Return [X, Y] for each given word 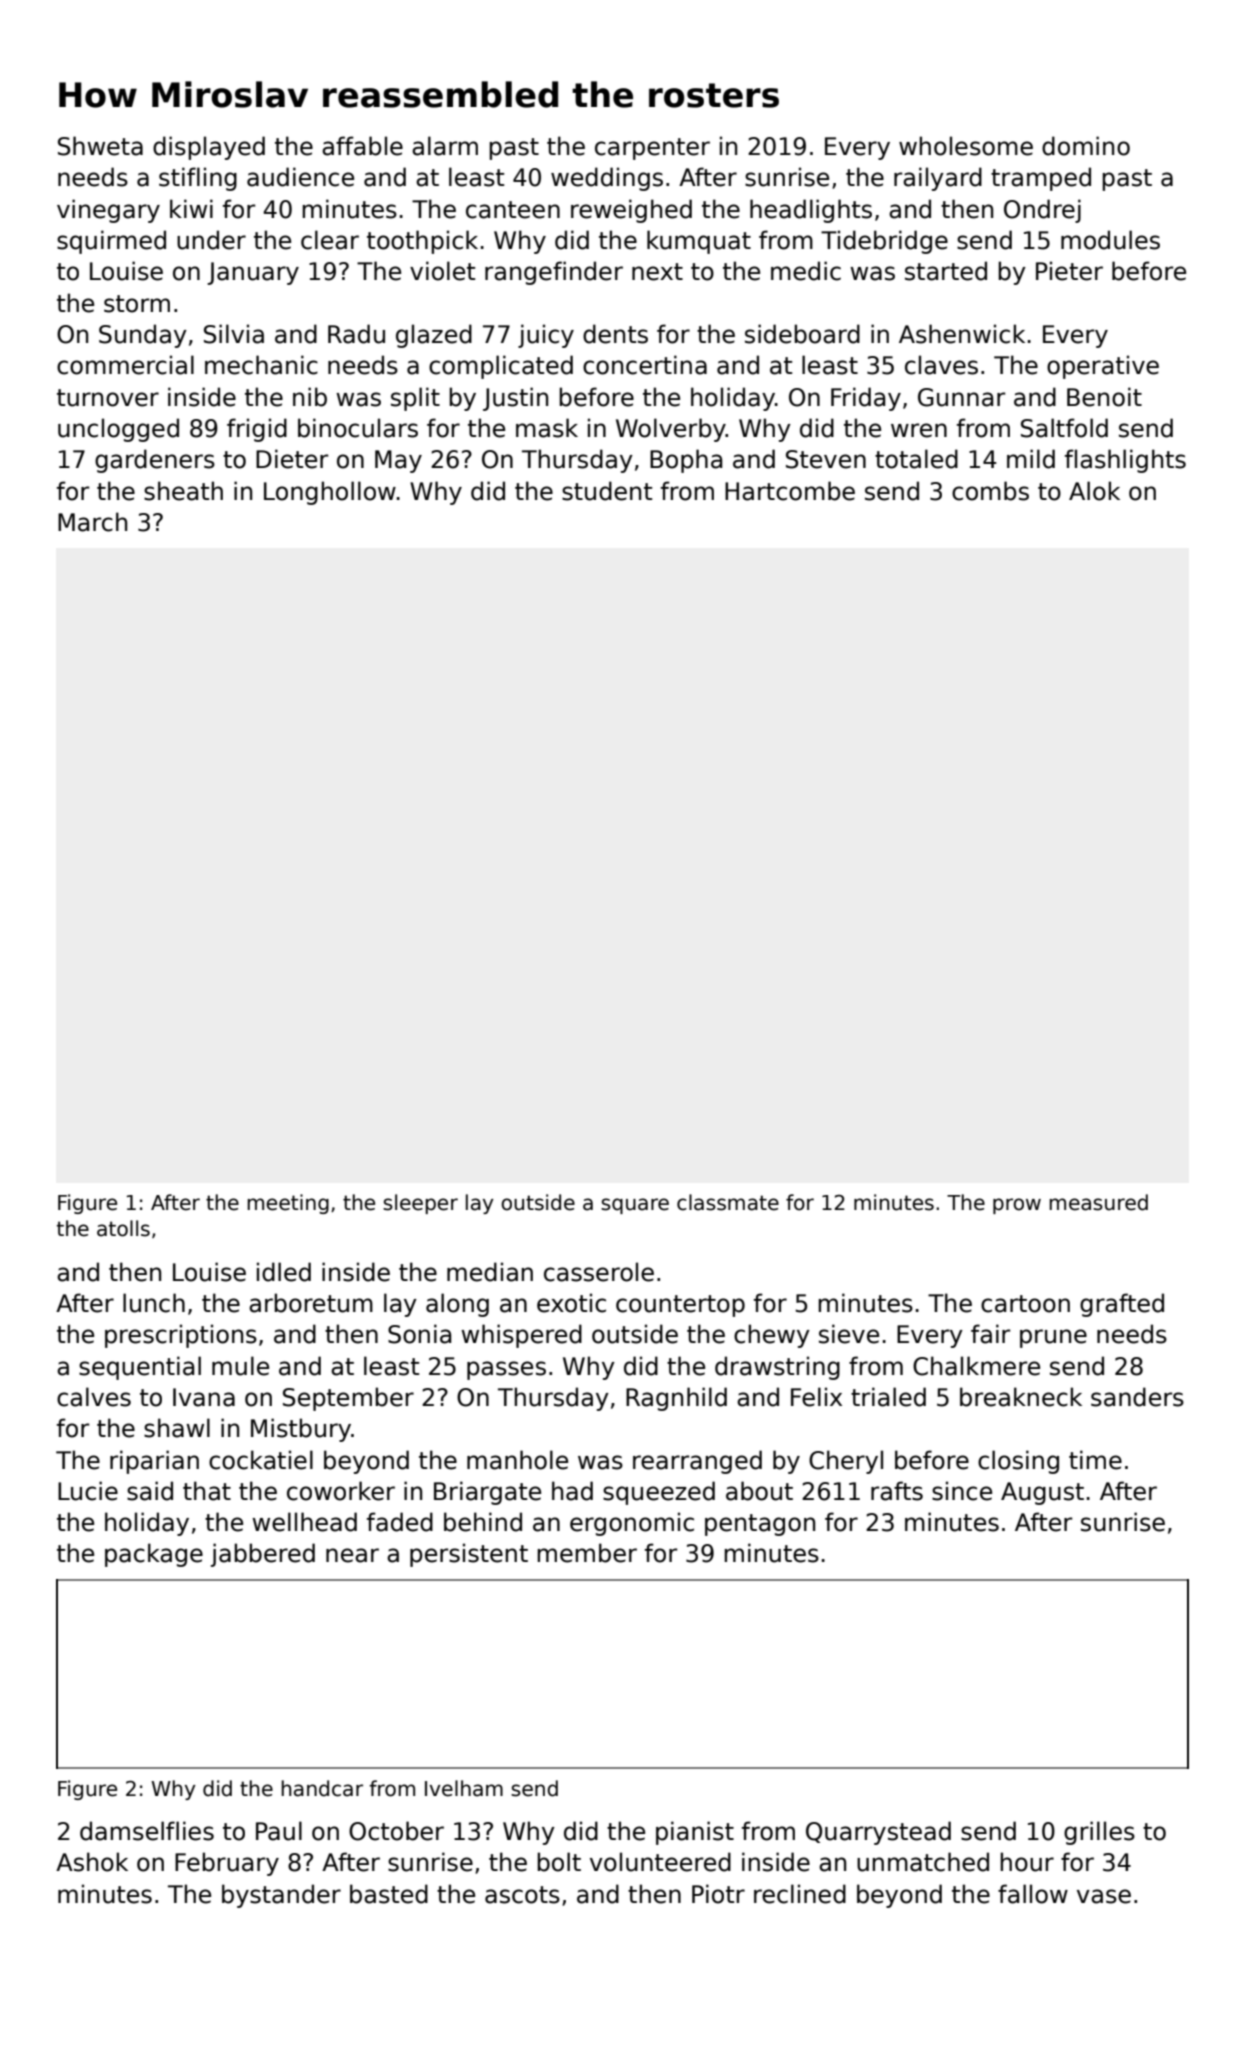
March [92, 522]
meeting [288, 1204]
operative [1103, 367]
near [352, 1555]
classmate [728, 1202]
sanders [1137, 1397]
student [607, 491]
